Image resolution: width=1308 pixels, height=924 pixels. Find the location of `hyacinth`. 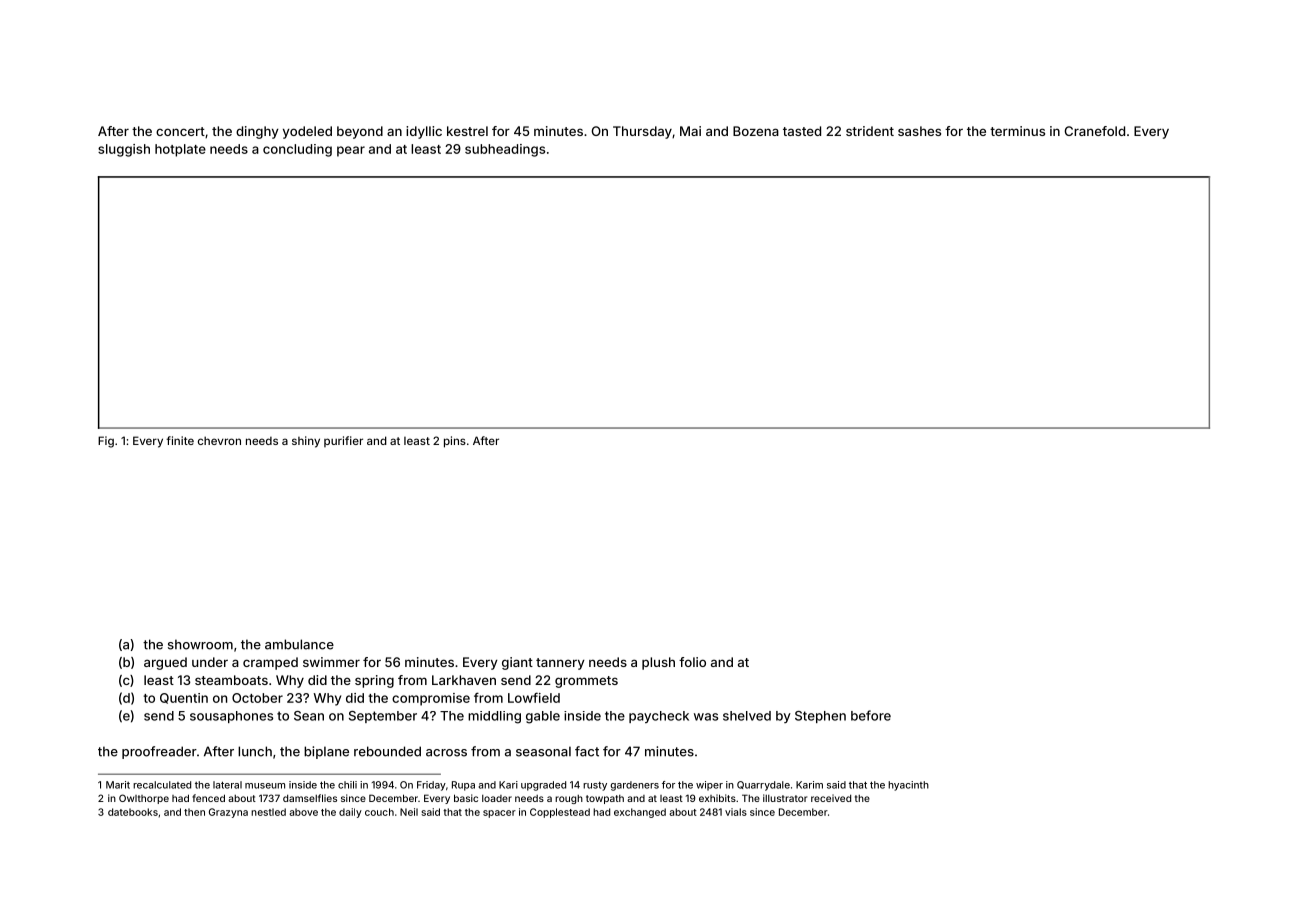

hyacinth is located at coordinates (908, 786).
